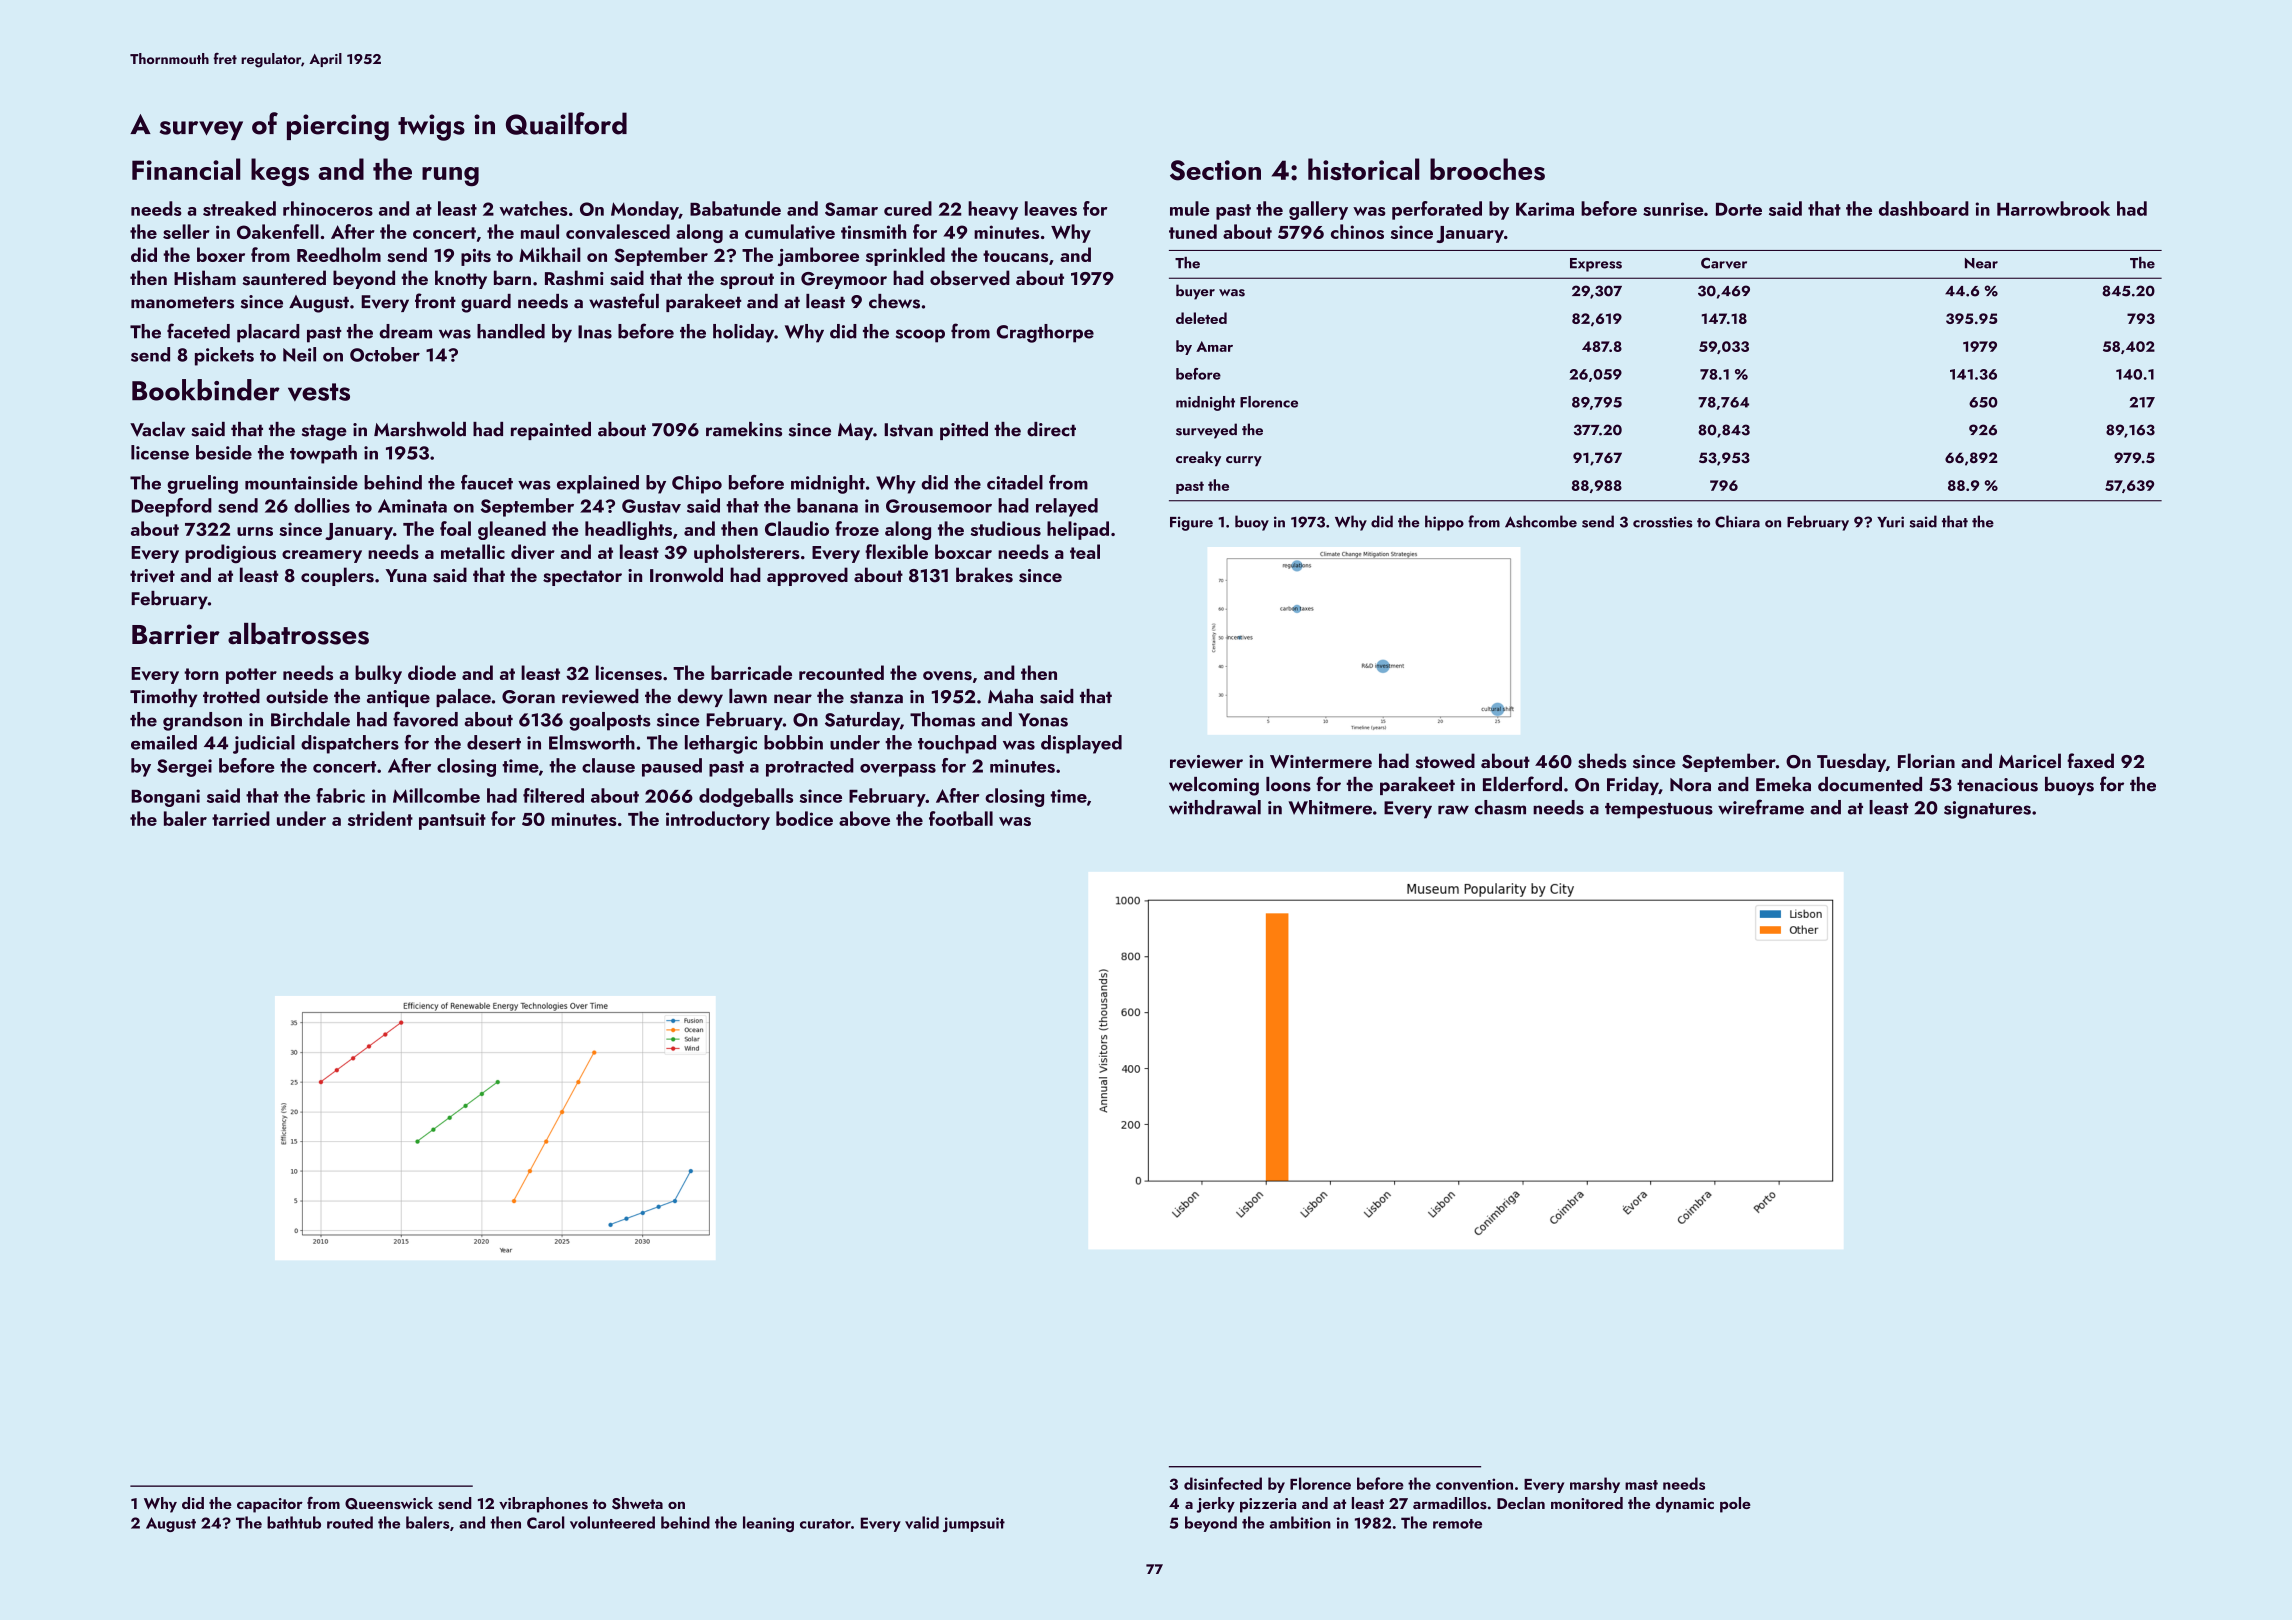 This screenshot has width=2292, height=1620. What do you see at coordinates (1195, 292) in the screenshot?
I see `buyer` at bounding box center [1195, 292].
